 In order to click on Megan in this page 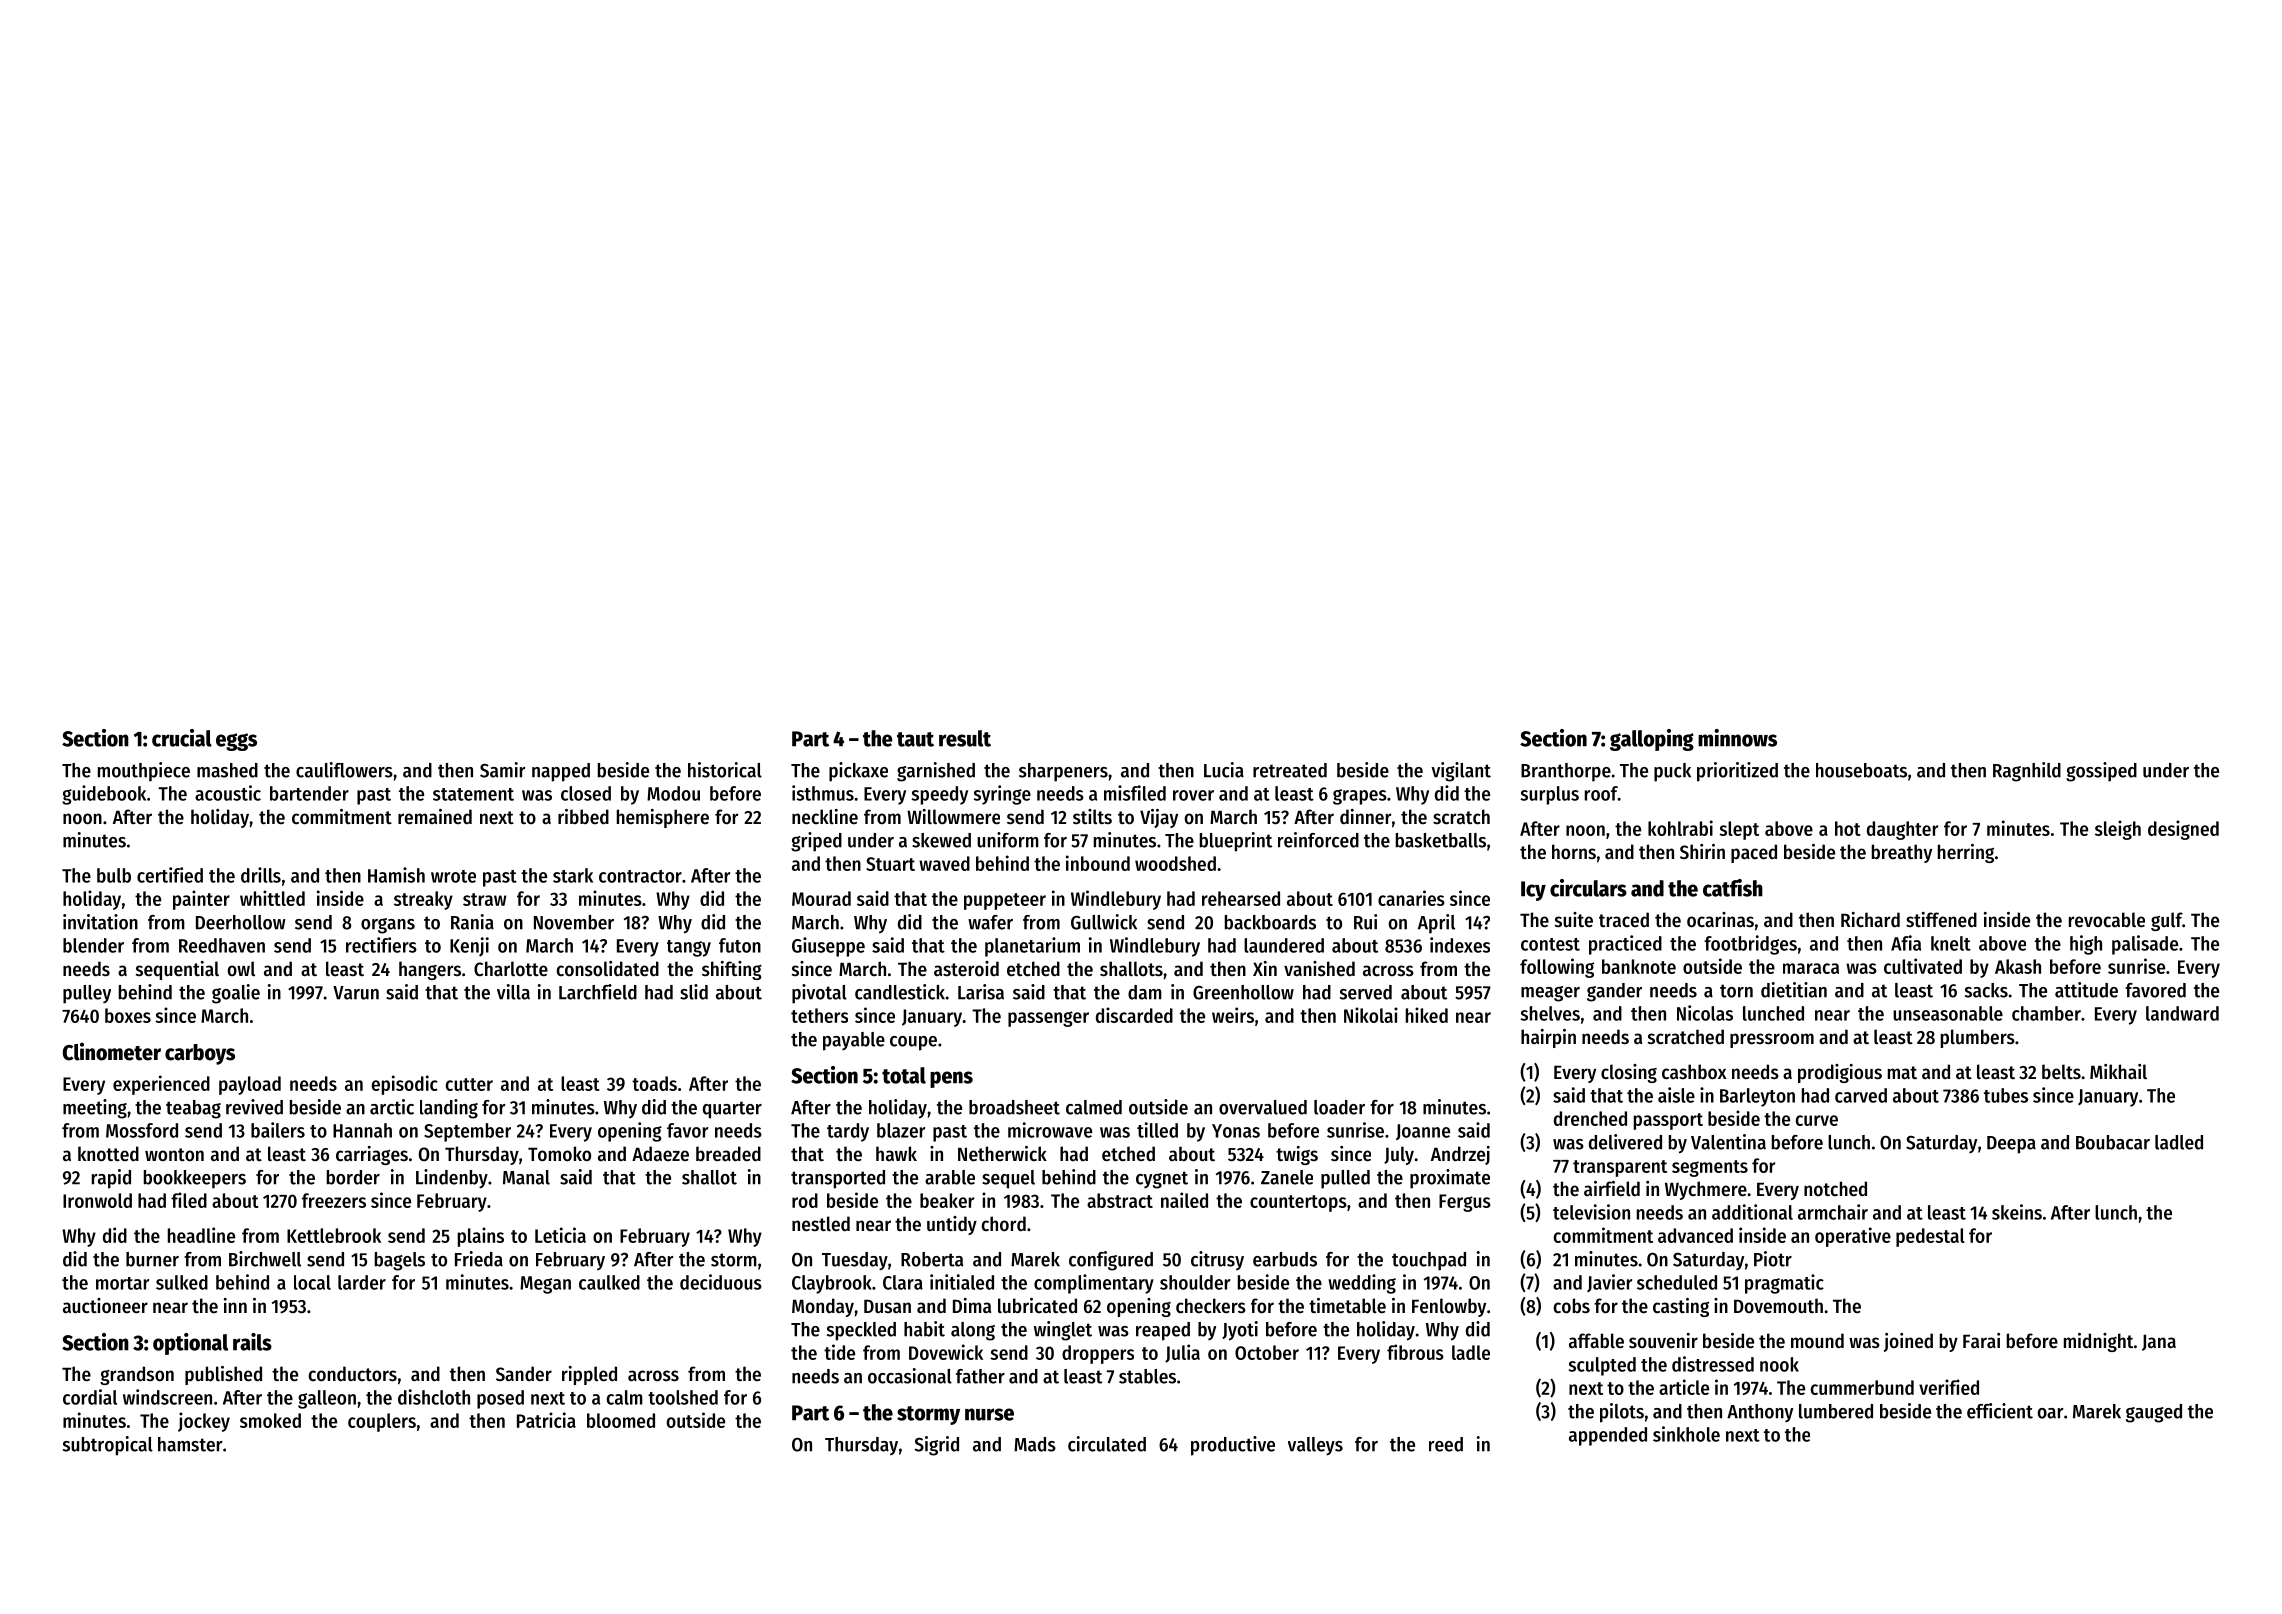, I will do `click(545, 1285)`.
